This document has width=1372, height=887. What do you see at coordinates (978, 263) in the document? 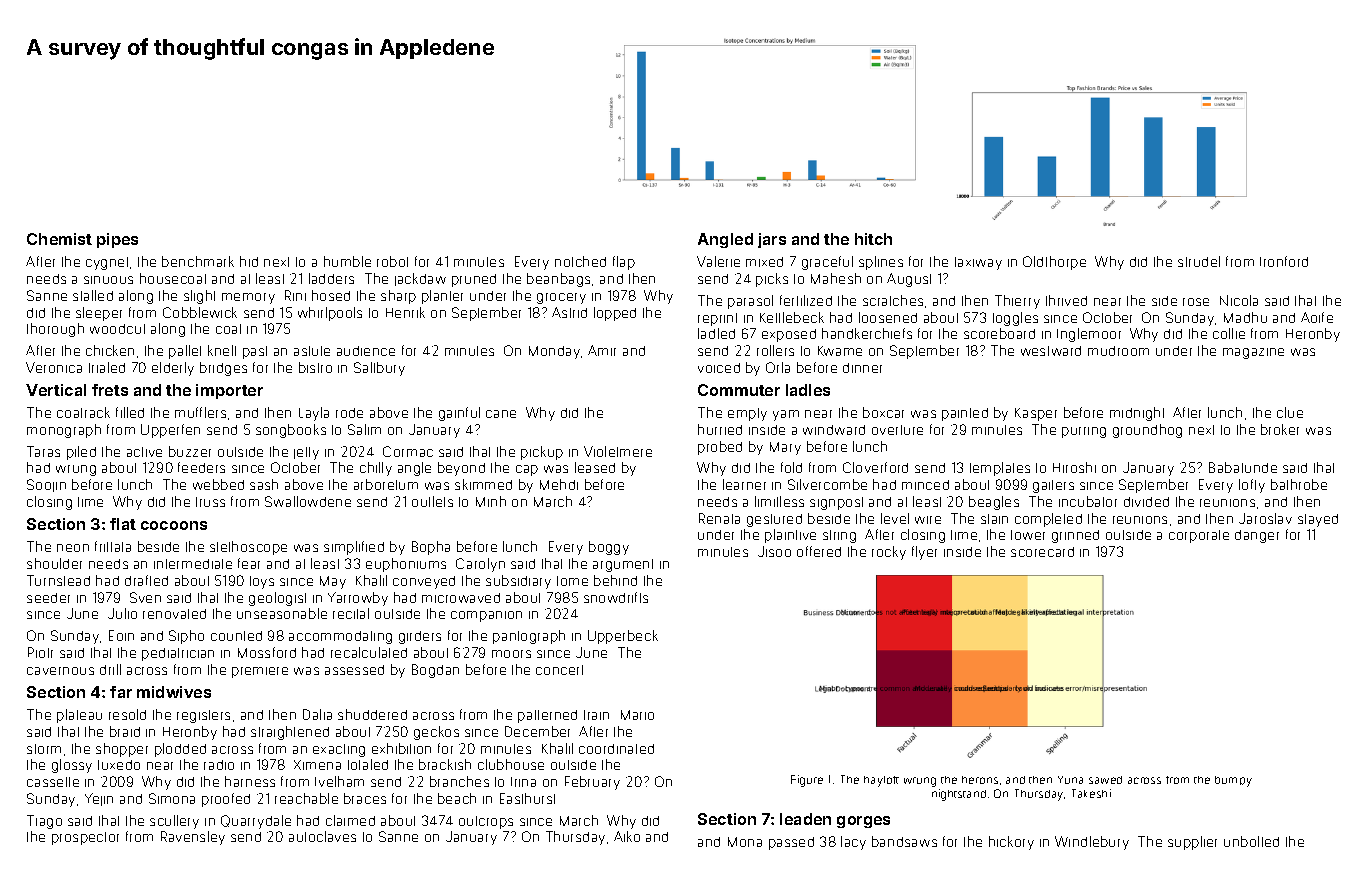
I see `taxiway` at bounding box center [978, 263].
